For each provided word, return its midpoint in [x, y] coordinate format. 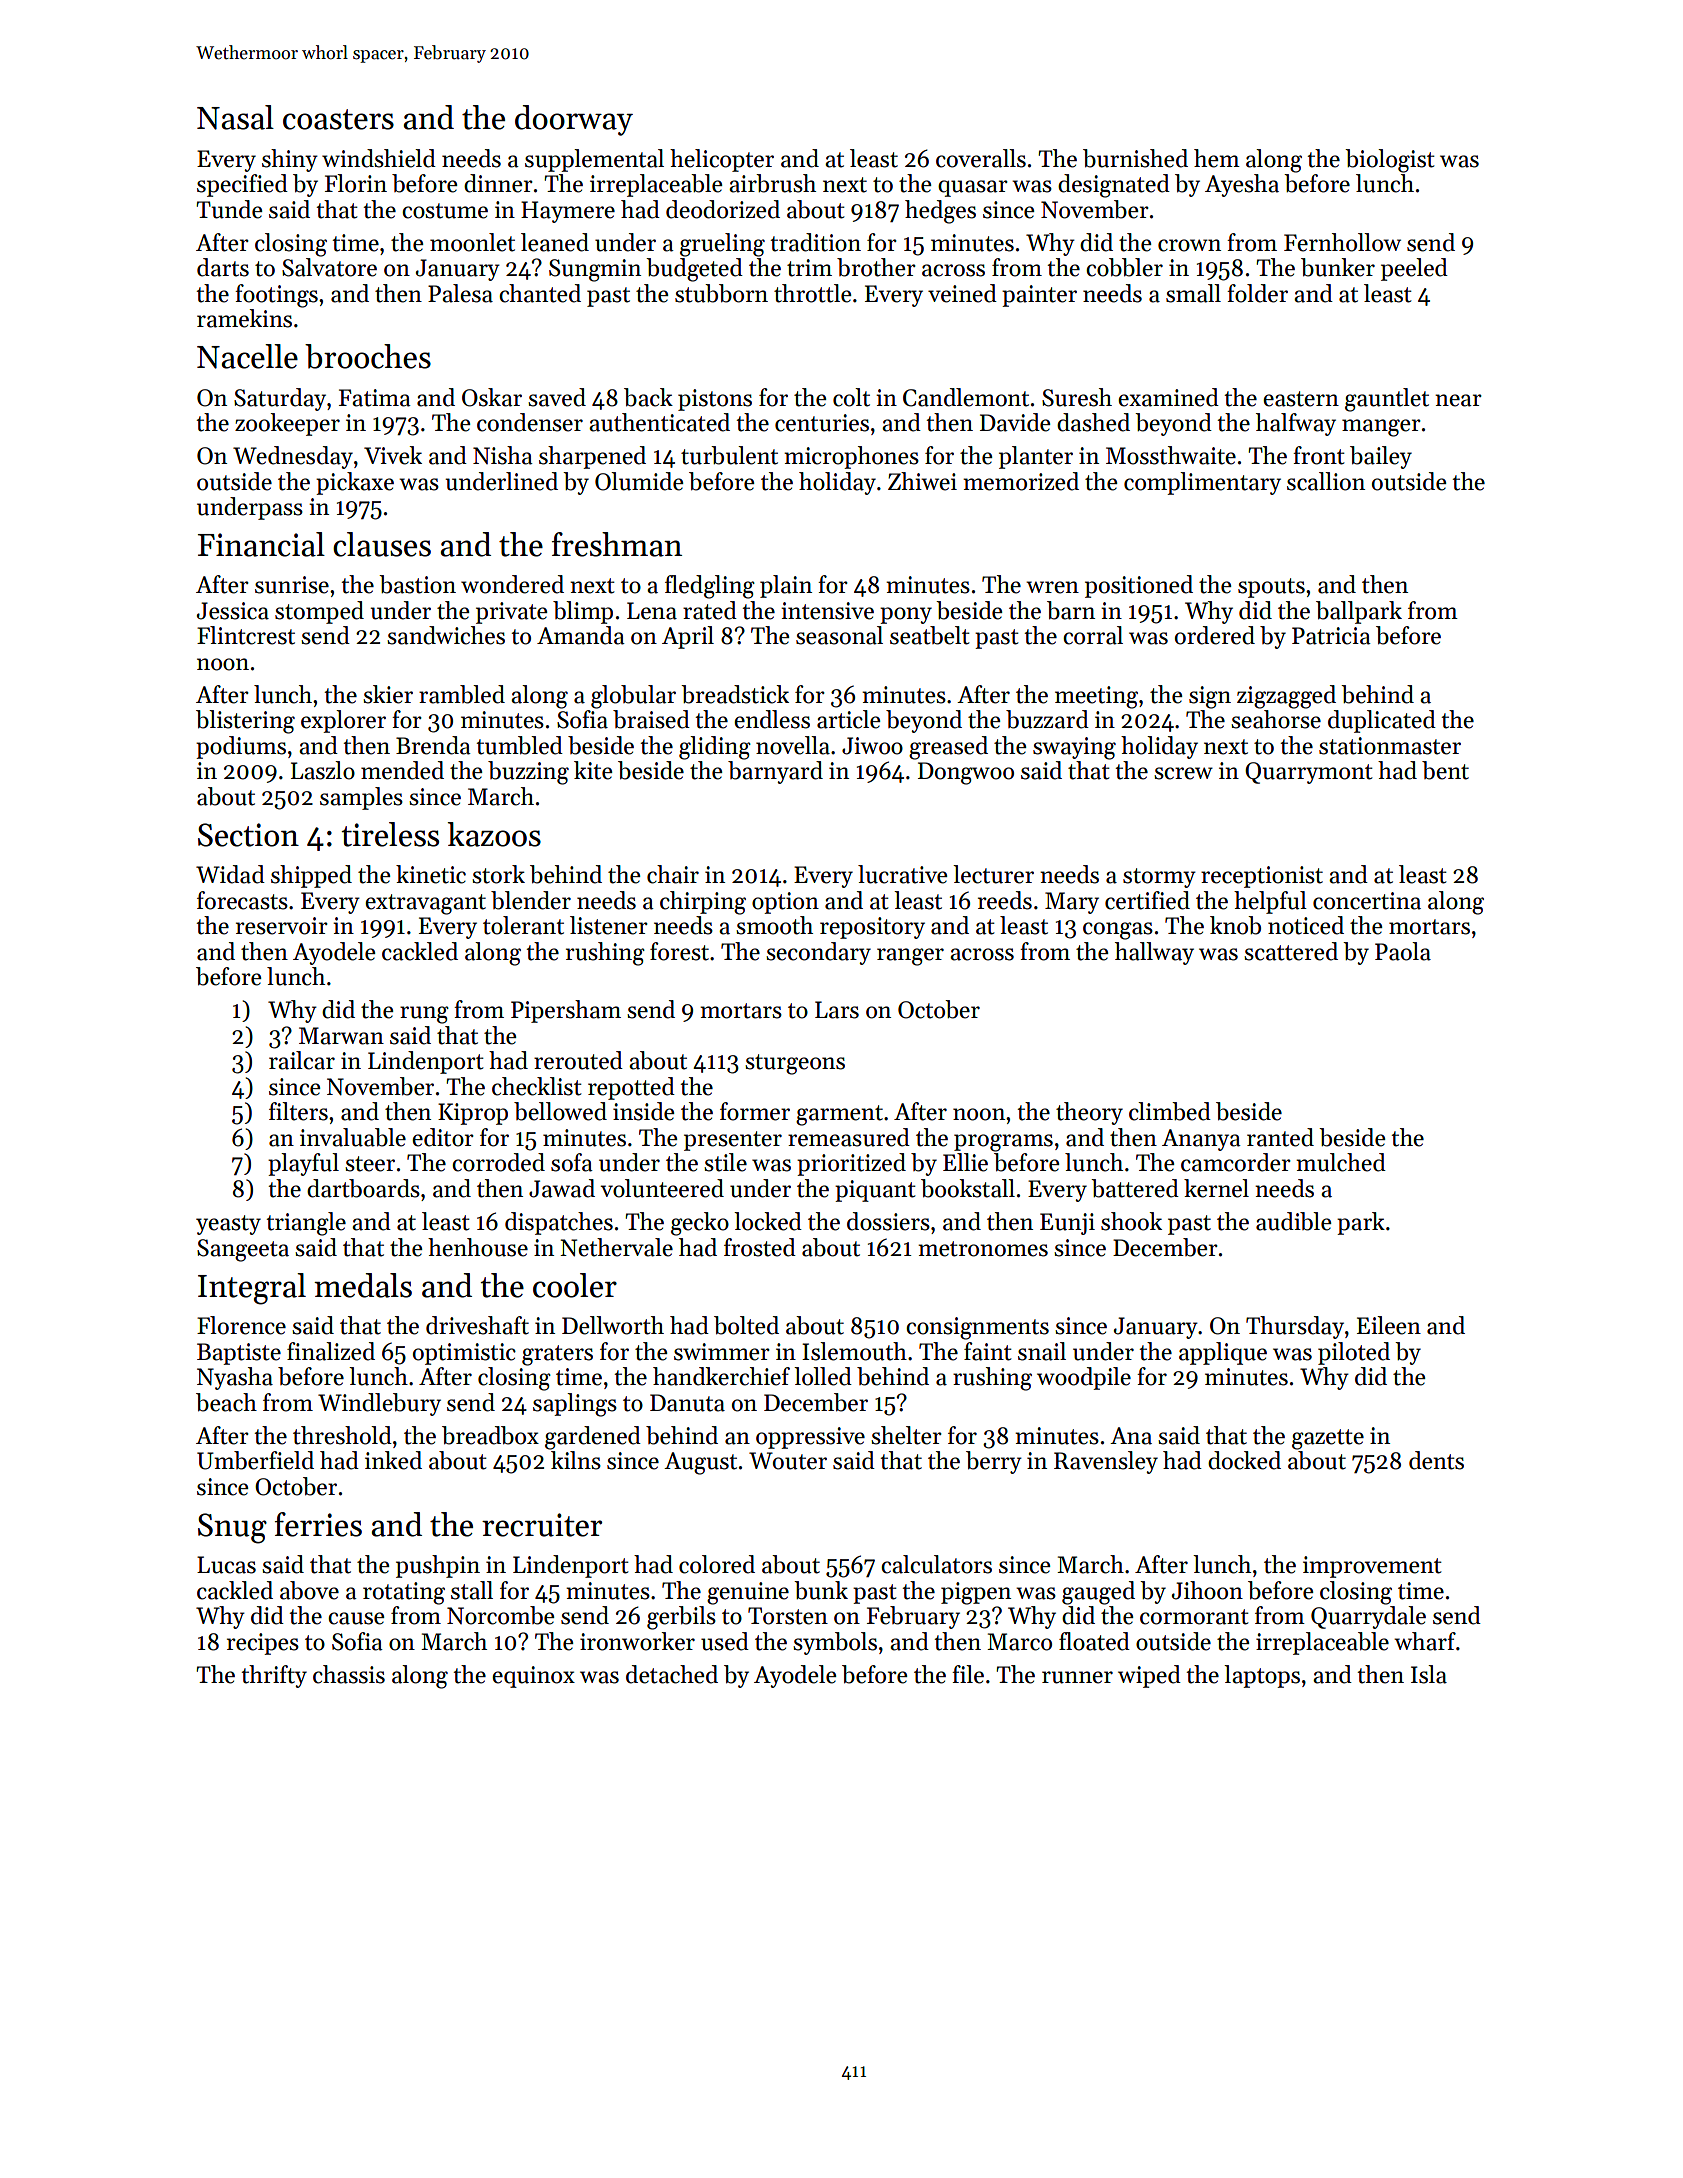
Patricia [1331, 636]
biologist [1390, 161]
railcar [302, 1060]
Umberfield [255, 1460]
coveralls [981, 158]
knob [1235, 925]
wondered [512, 584]
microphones [851, 457]
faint [988, 1351]
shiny [290, 160]
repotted [631, 1088]
